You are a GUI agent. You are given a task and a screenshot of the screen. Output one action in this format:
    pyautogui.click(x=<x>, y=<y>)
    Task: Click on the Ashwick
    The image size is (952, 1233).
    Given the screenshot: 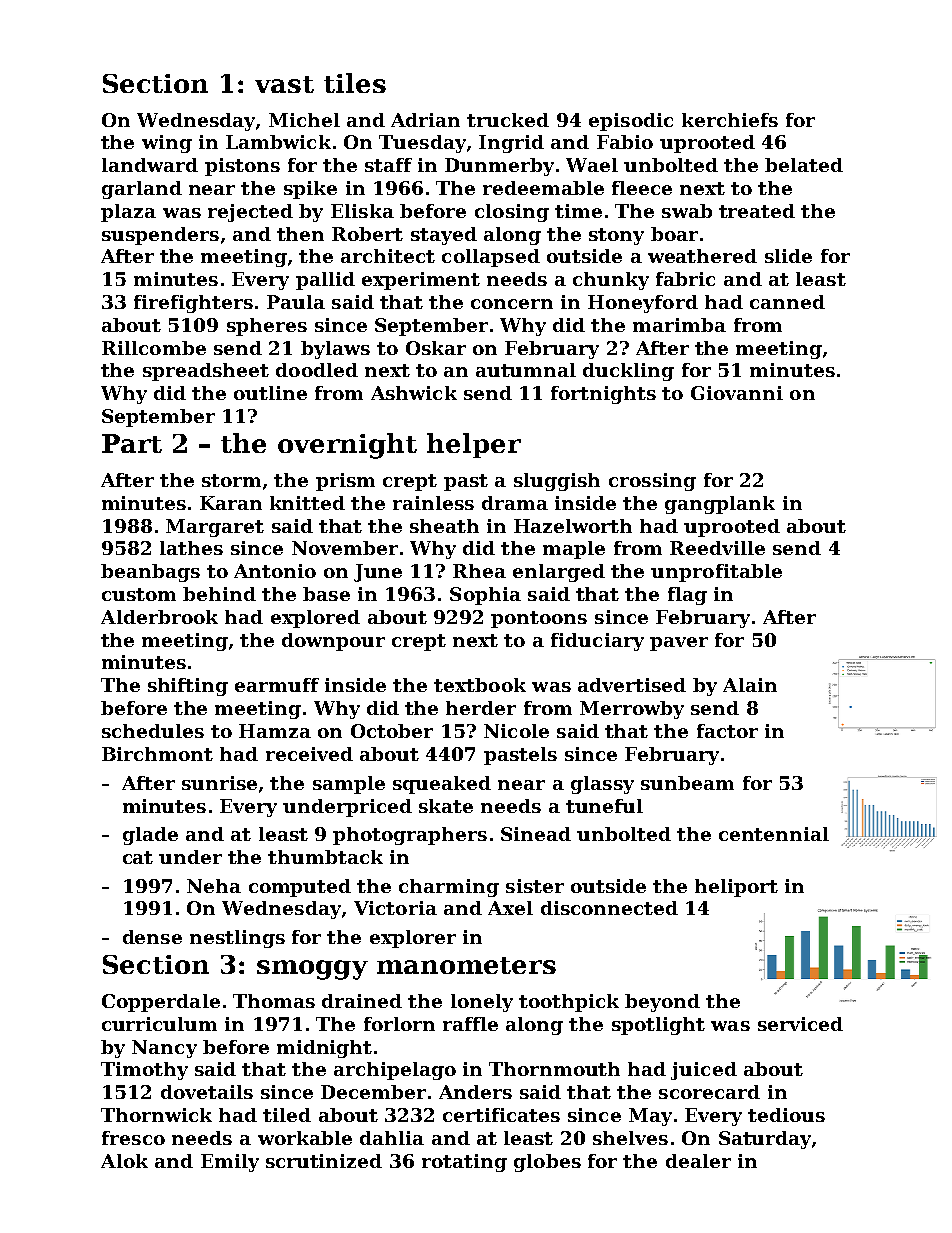 What is the action you would take?
    pyautogui.click(x=414, y=393)
